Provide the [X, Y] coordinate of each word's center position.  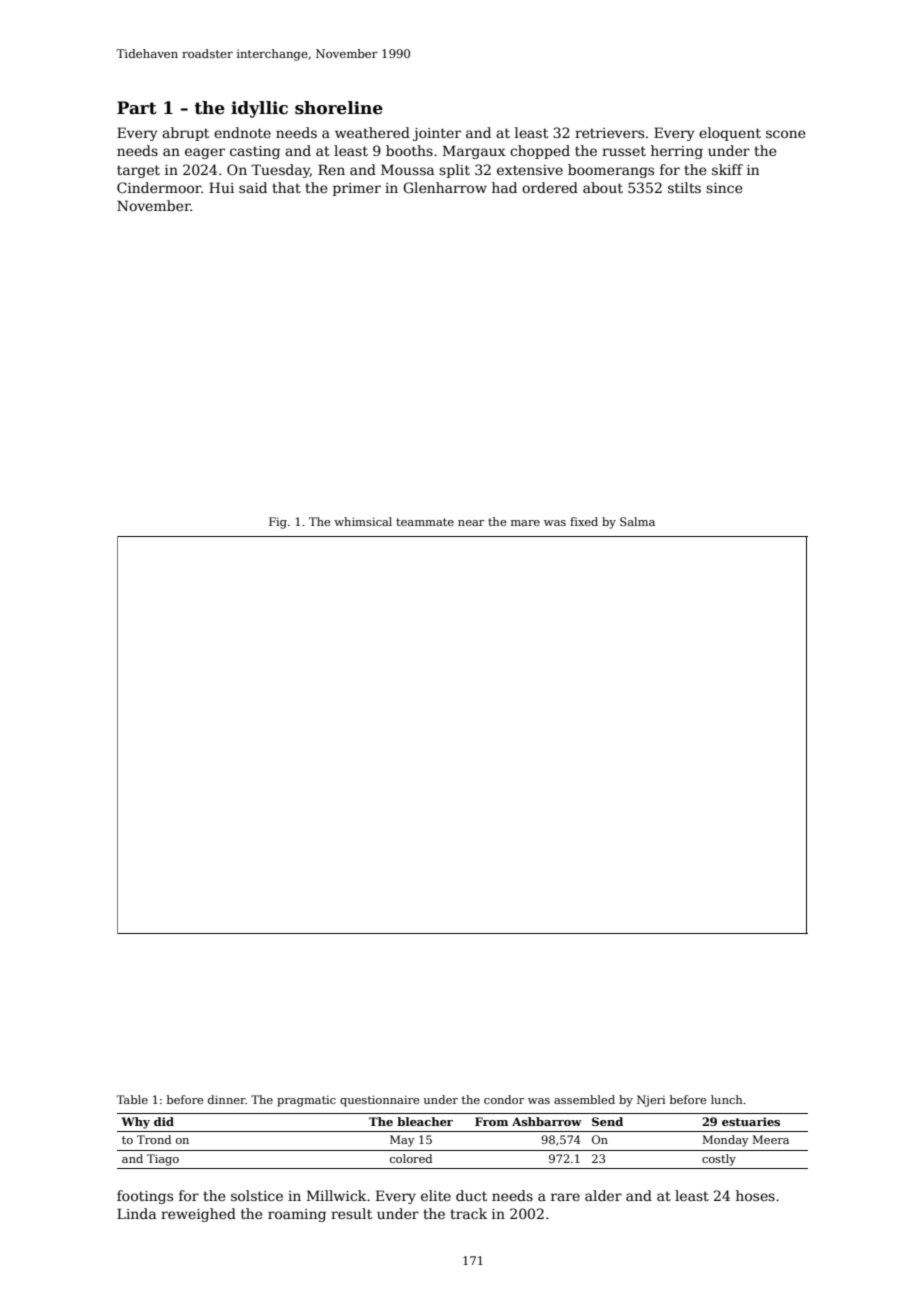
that [286, 187]
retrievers [609, 133]
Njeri [651, 1101]
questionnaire [379, 1101]
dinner [227, 1099]
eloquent [730, 134]
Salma [637, 521]
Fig [278, 523]
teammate [425, 522]
